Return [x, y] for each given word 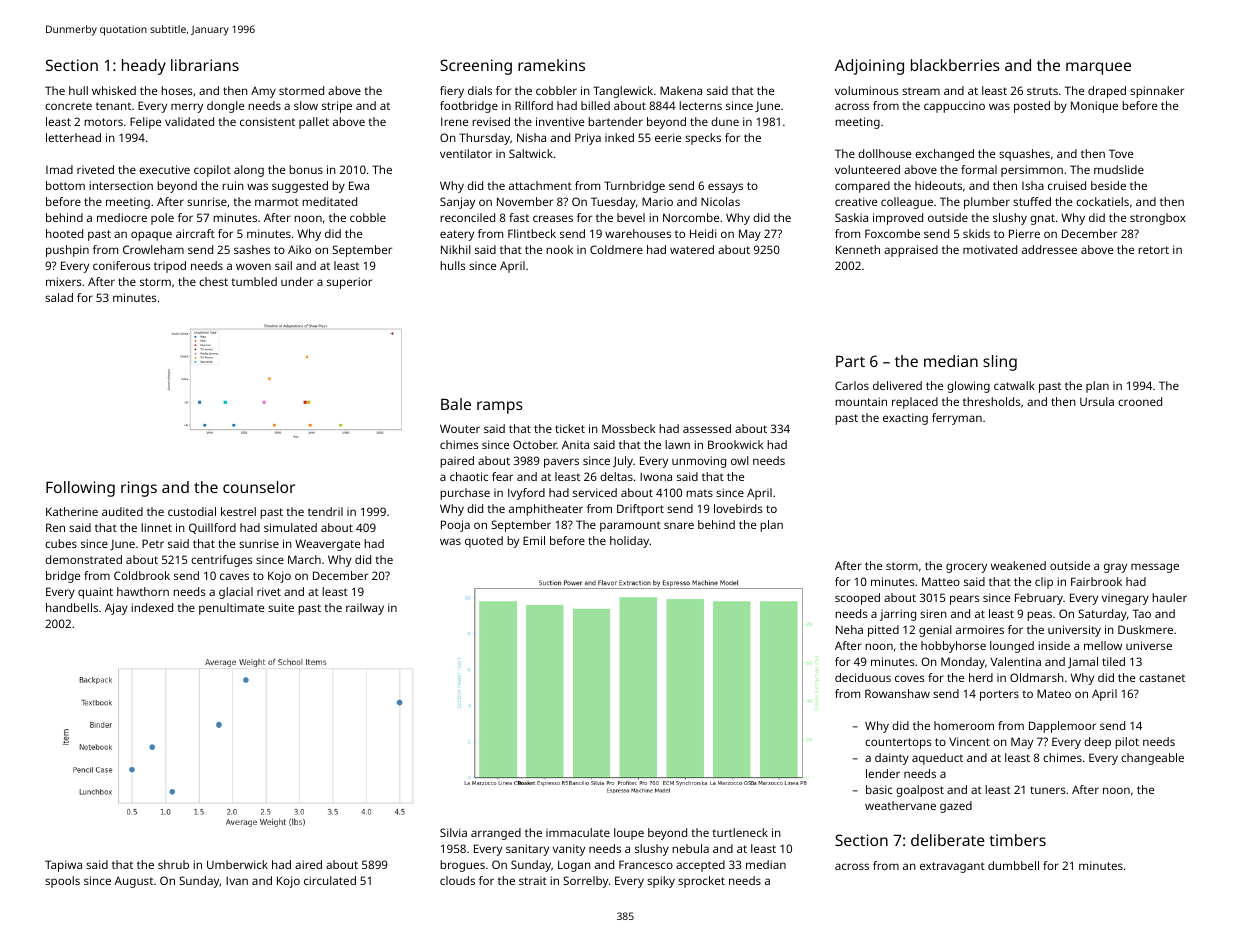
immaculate [578, 832]
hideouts [938, 185]
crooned [1140, 401]
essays [725, 188]
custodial [192, 511]
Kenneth [858, 249]
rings [139, 489]
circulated [330, 880]
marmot [277, 202]
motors [103, 122]
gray [1115, 568]
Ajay [116, 609]
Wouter [460, 428]
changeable [1152, 759]
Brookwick [736, 444]
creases [553, 218]
